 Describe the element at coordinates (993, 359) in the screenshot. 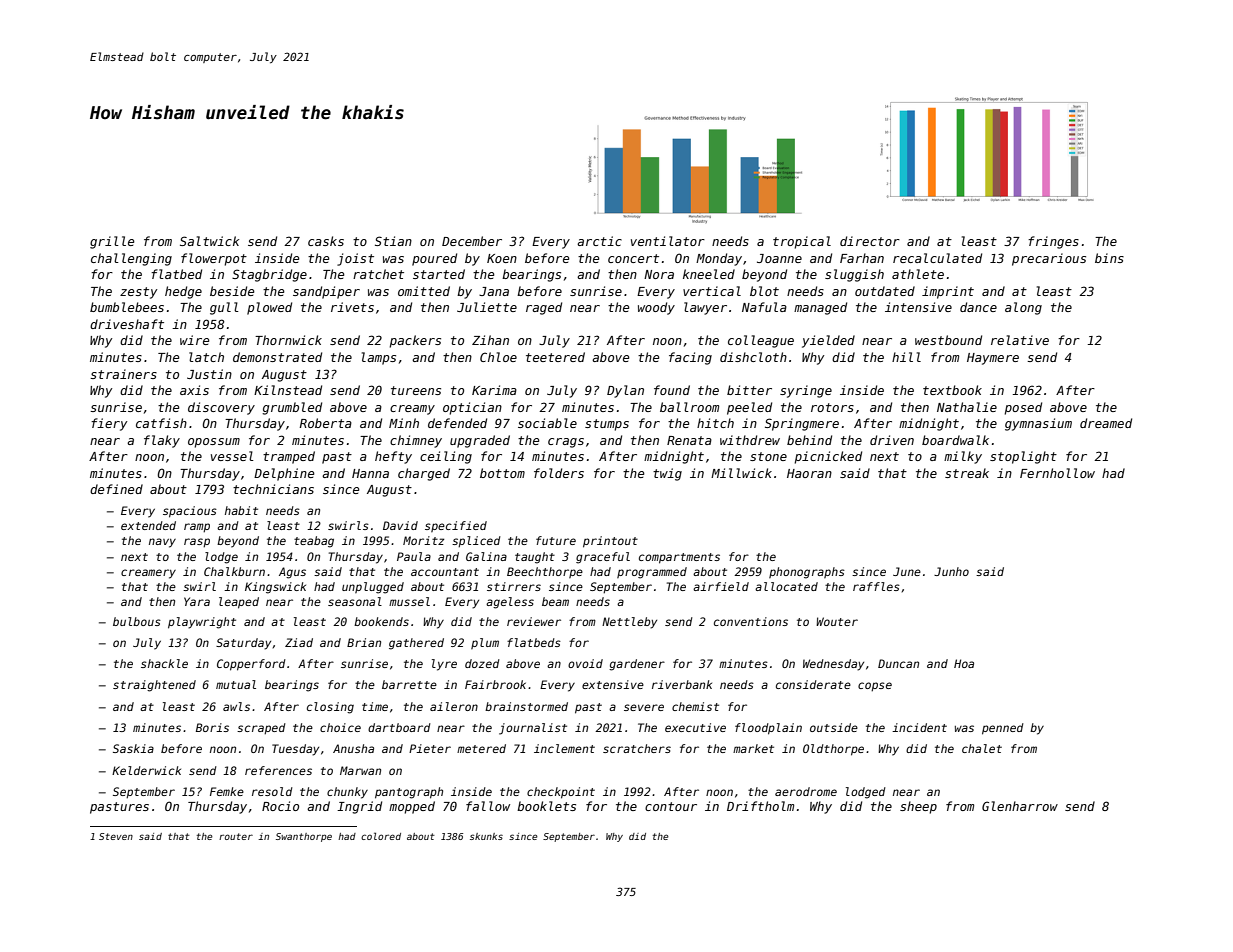

I see `Haymere` at that location.
